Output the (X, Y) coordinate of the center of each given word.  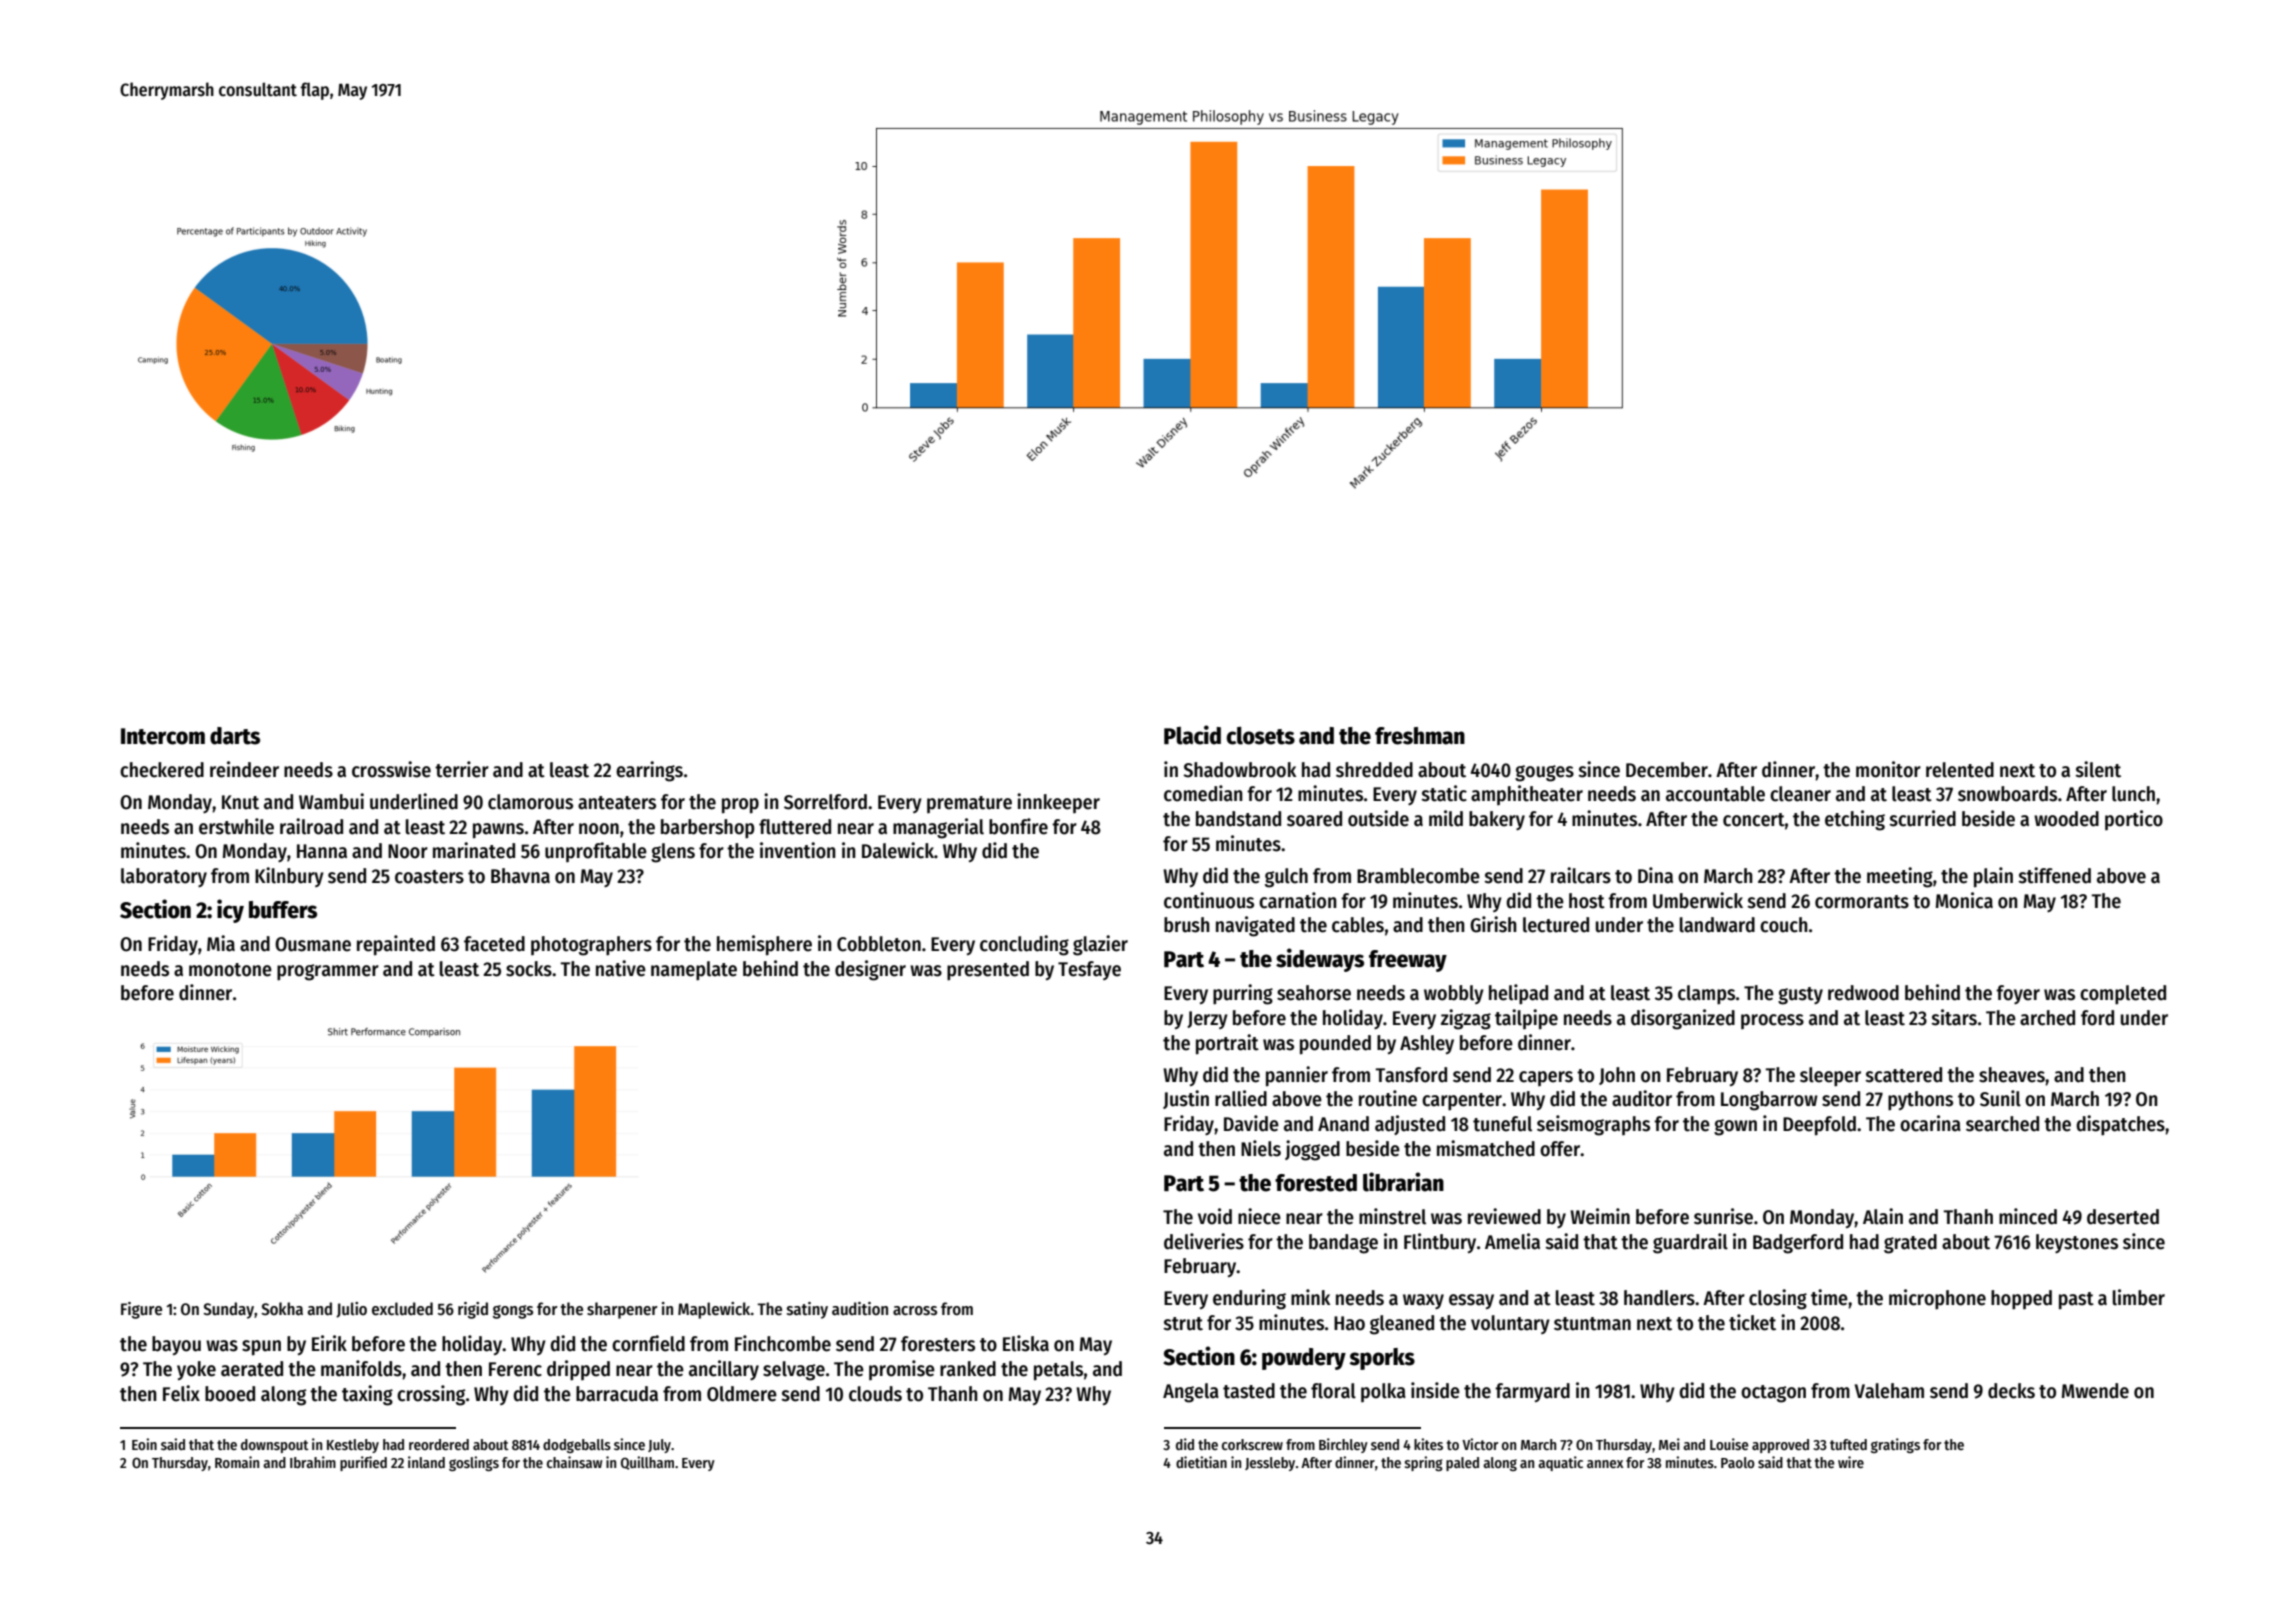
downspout (275, 1446)
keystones (2077, 1243)
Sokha (282, 1309)
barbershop (707, 829)
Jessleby (1270, 1464)
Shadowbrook (1239, 770)
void (1215, 1216)
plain (1993, 877)
